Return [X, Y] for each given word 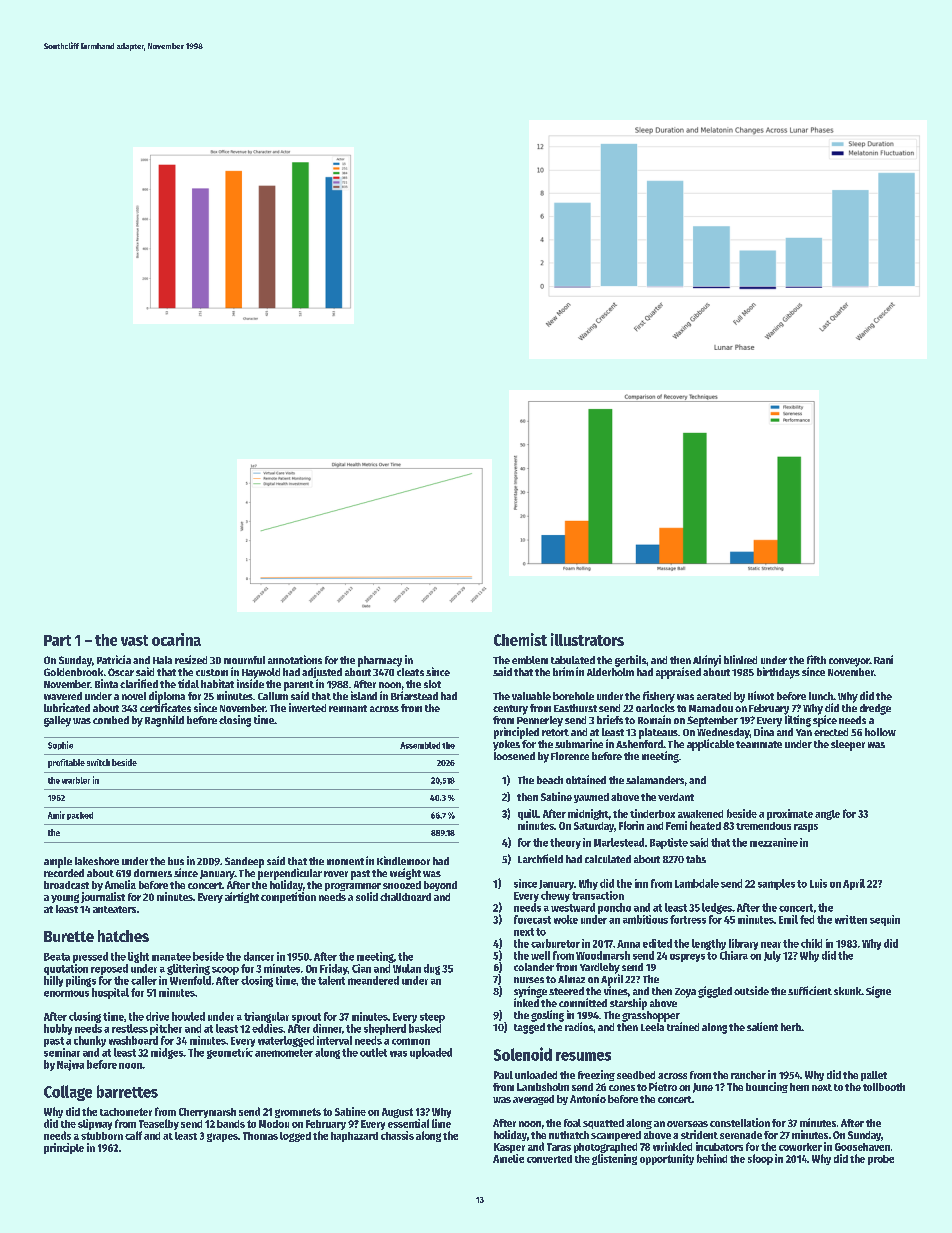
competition [288, 897]
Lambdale [697, 883]
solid [367, 896]
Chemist [520, 639]
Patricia [114, 659]
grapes [222, 1137]
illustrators [587, 639]
